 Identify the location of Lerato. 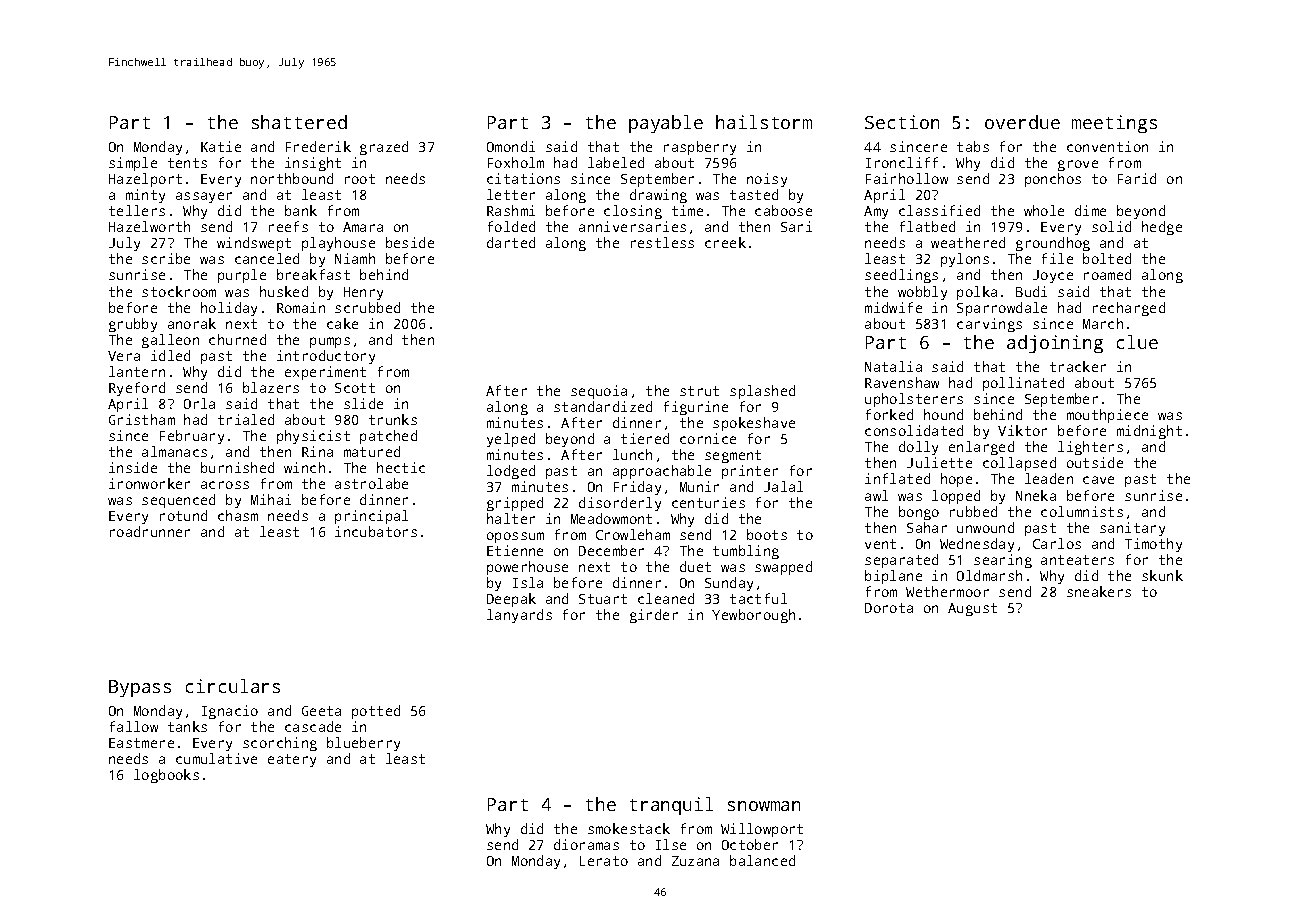
(604, 861).
